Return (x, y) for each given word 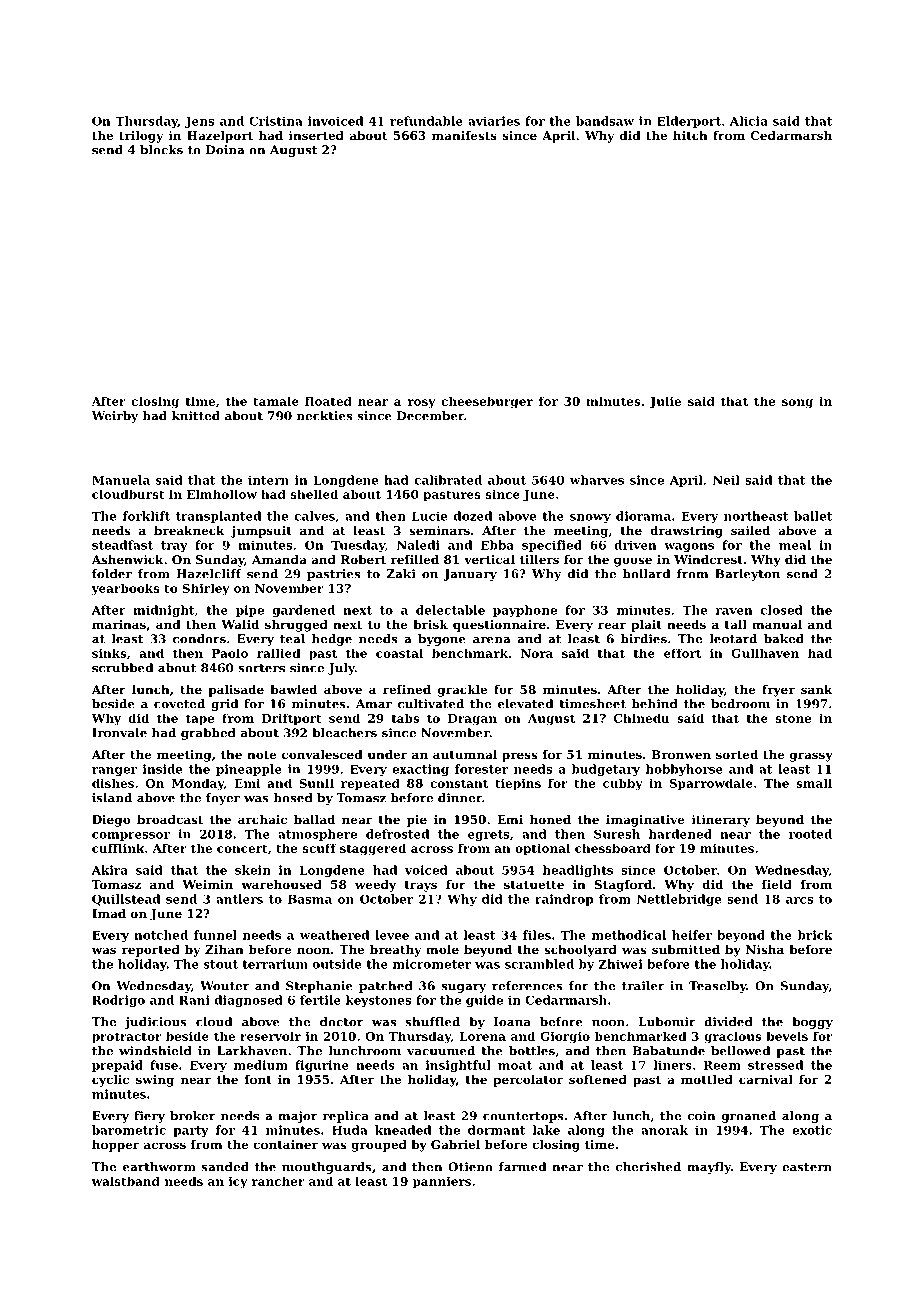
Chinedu (641, 718)
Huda (350, 1130)
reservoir (270, 1036)
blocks (161, 150)
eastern (807, 1167)
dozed (473, 516)
